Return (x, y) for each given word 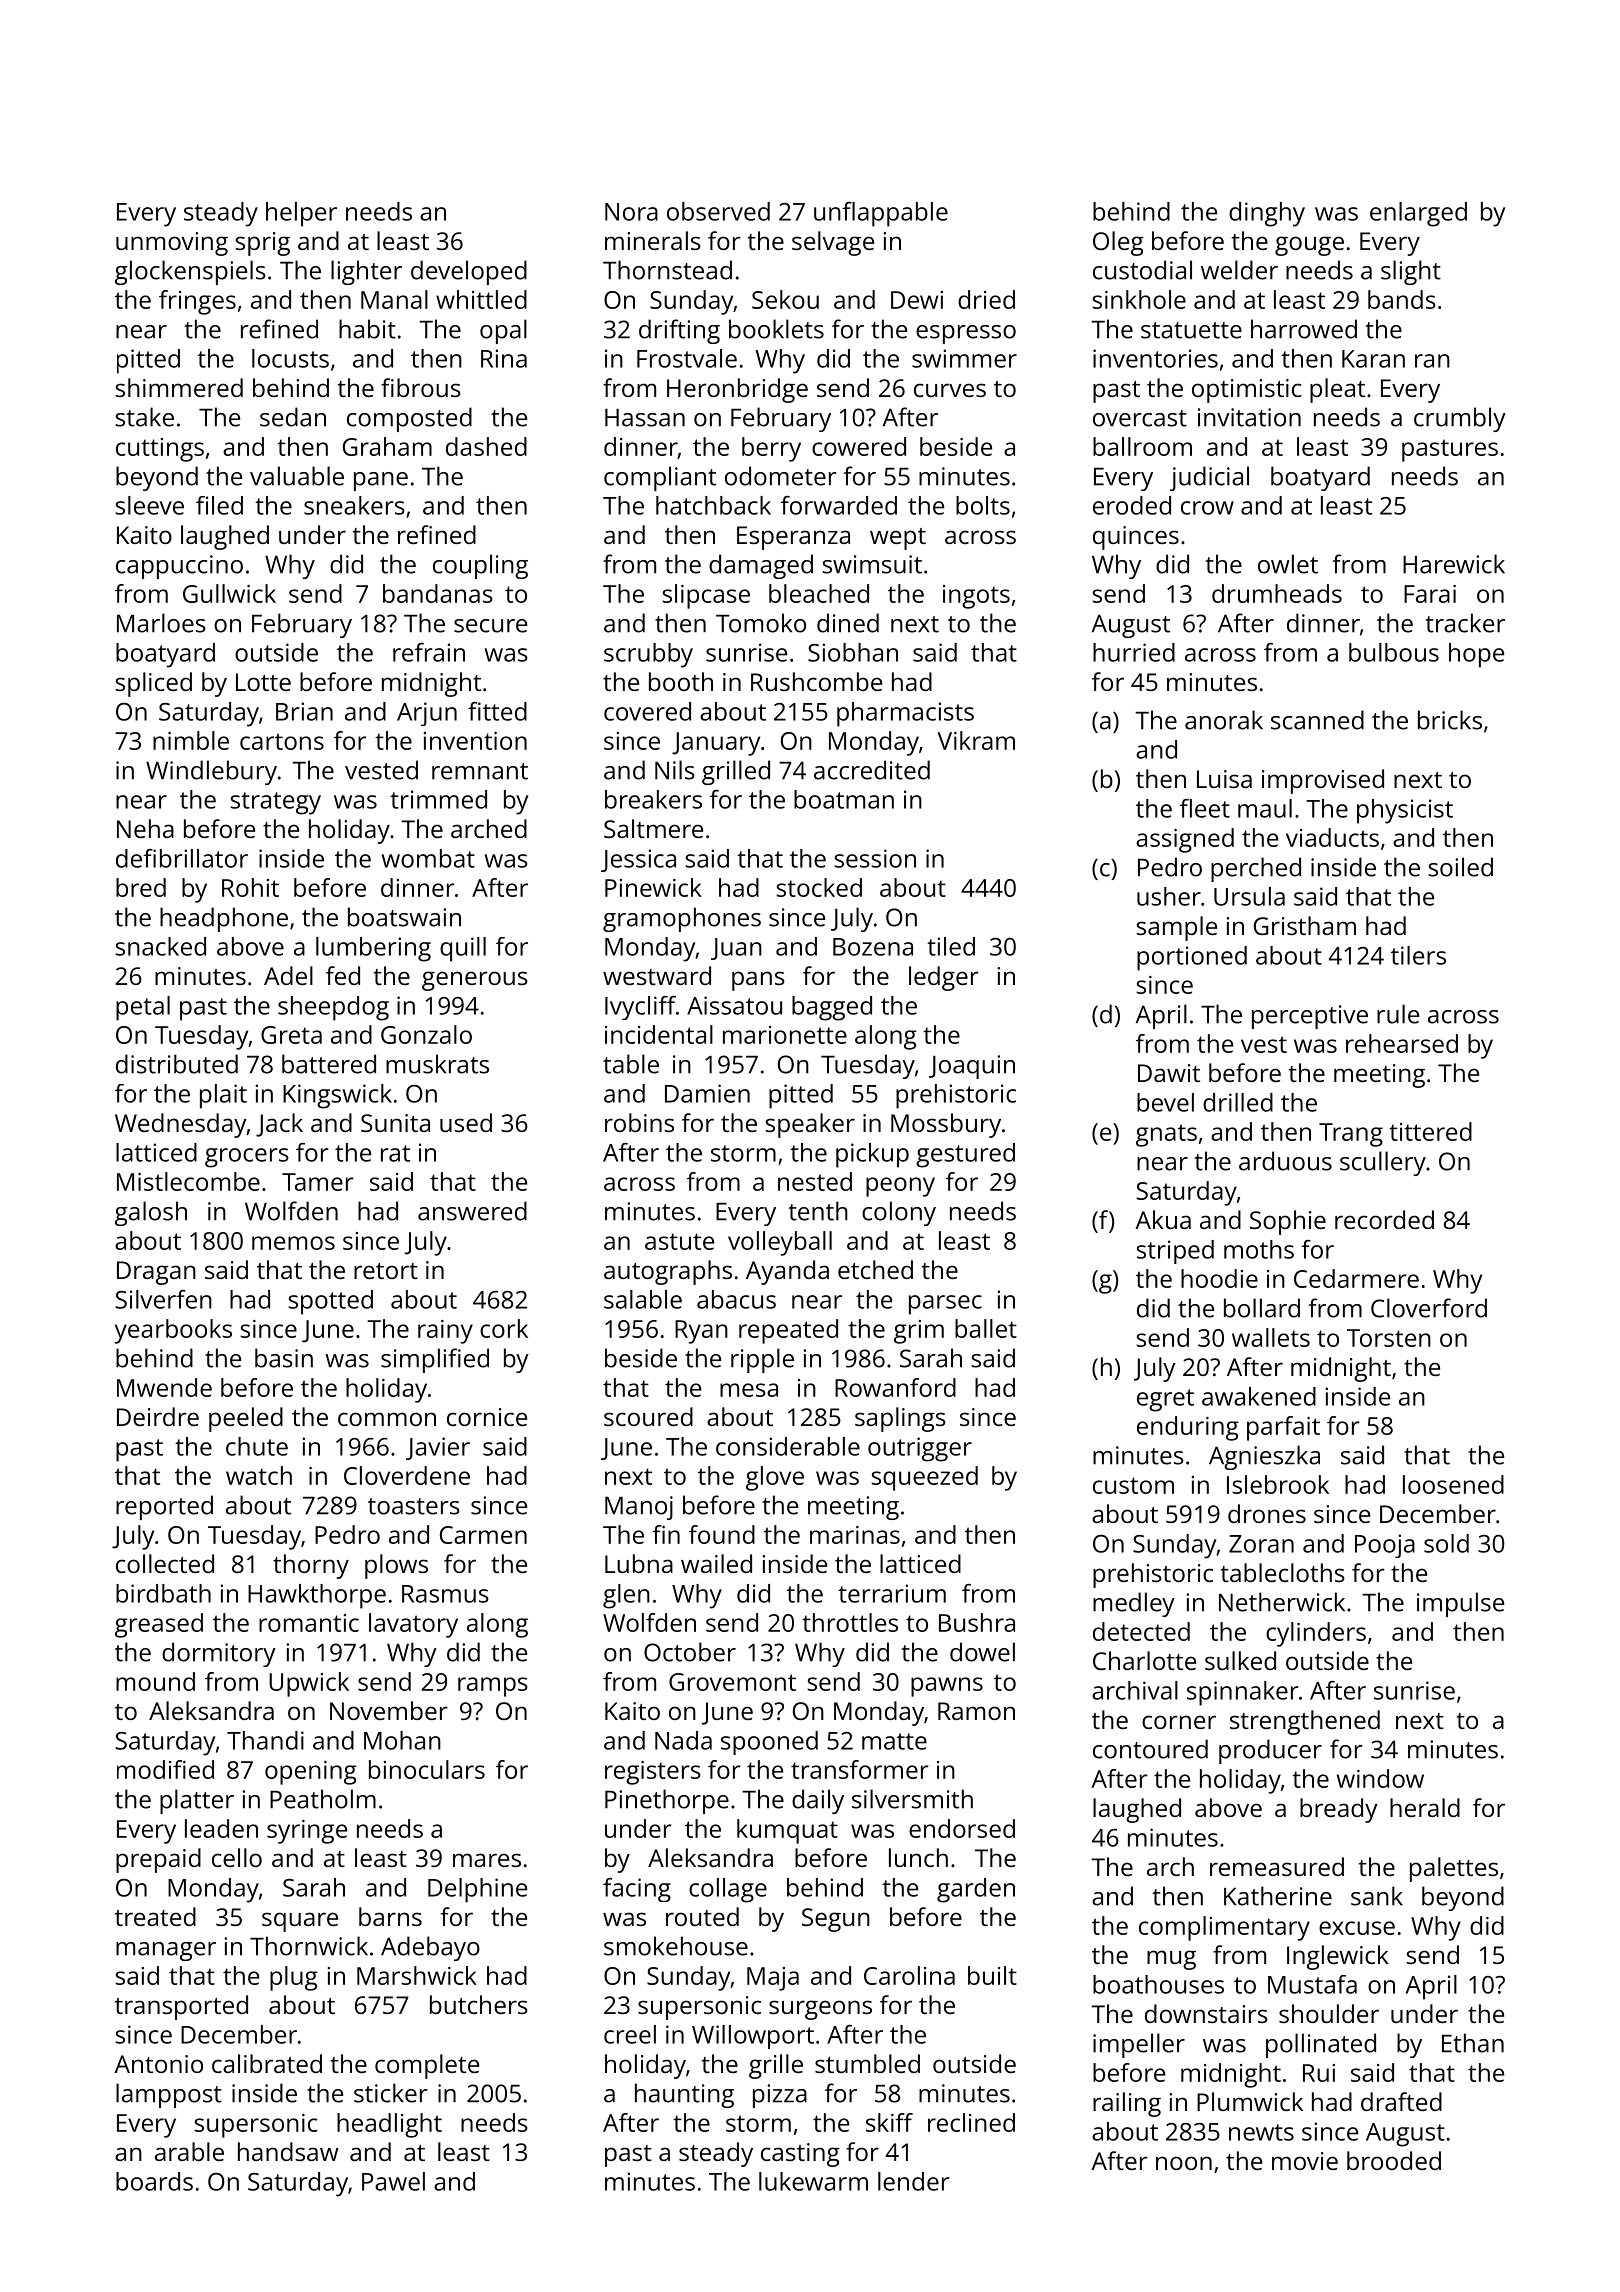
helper (301, 214)
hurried (1134, 652)
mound (155, 1681)
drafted (1401, 2101)
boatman (844, 799)
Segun (836, 1920)
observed (718, 211)
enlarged (1418, 214)
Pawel (393, 2181)
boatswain (404, 917)
